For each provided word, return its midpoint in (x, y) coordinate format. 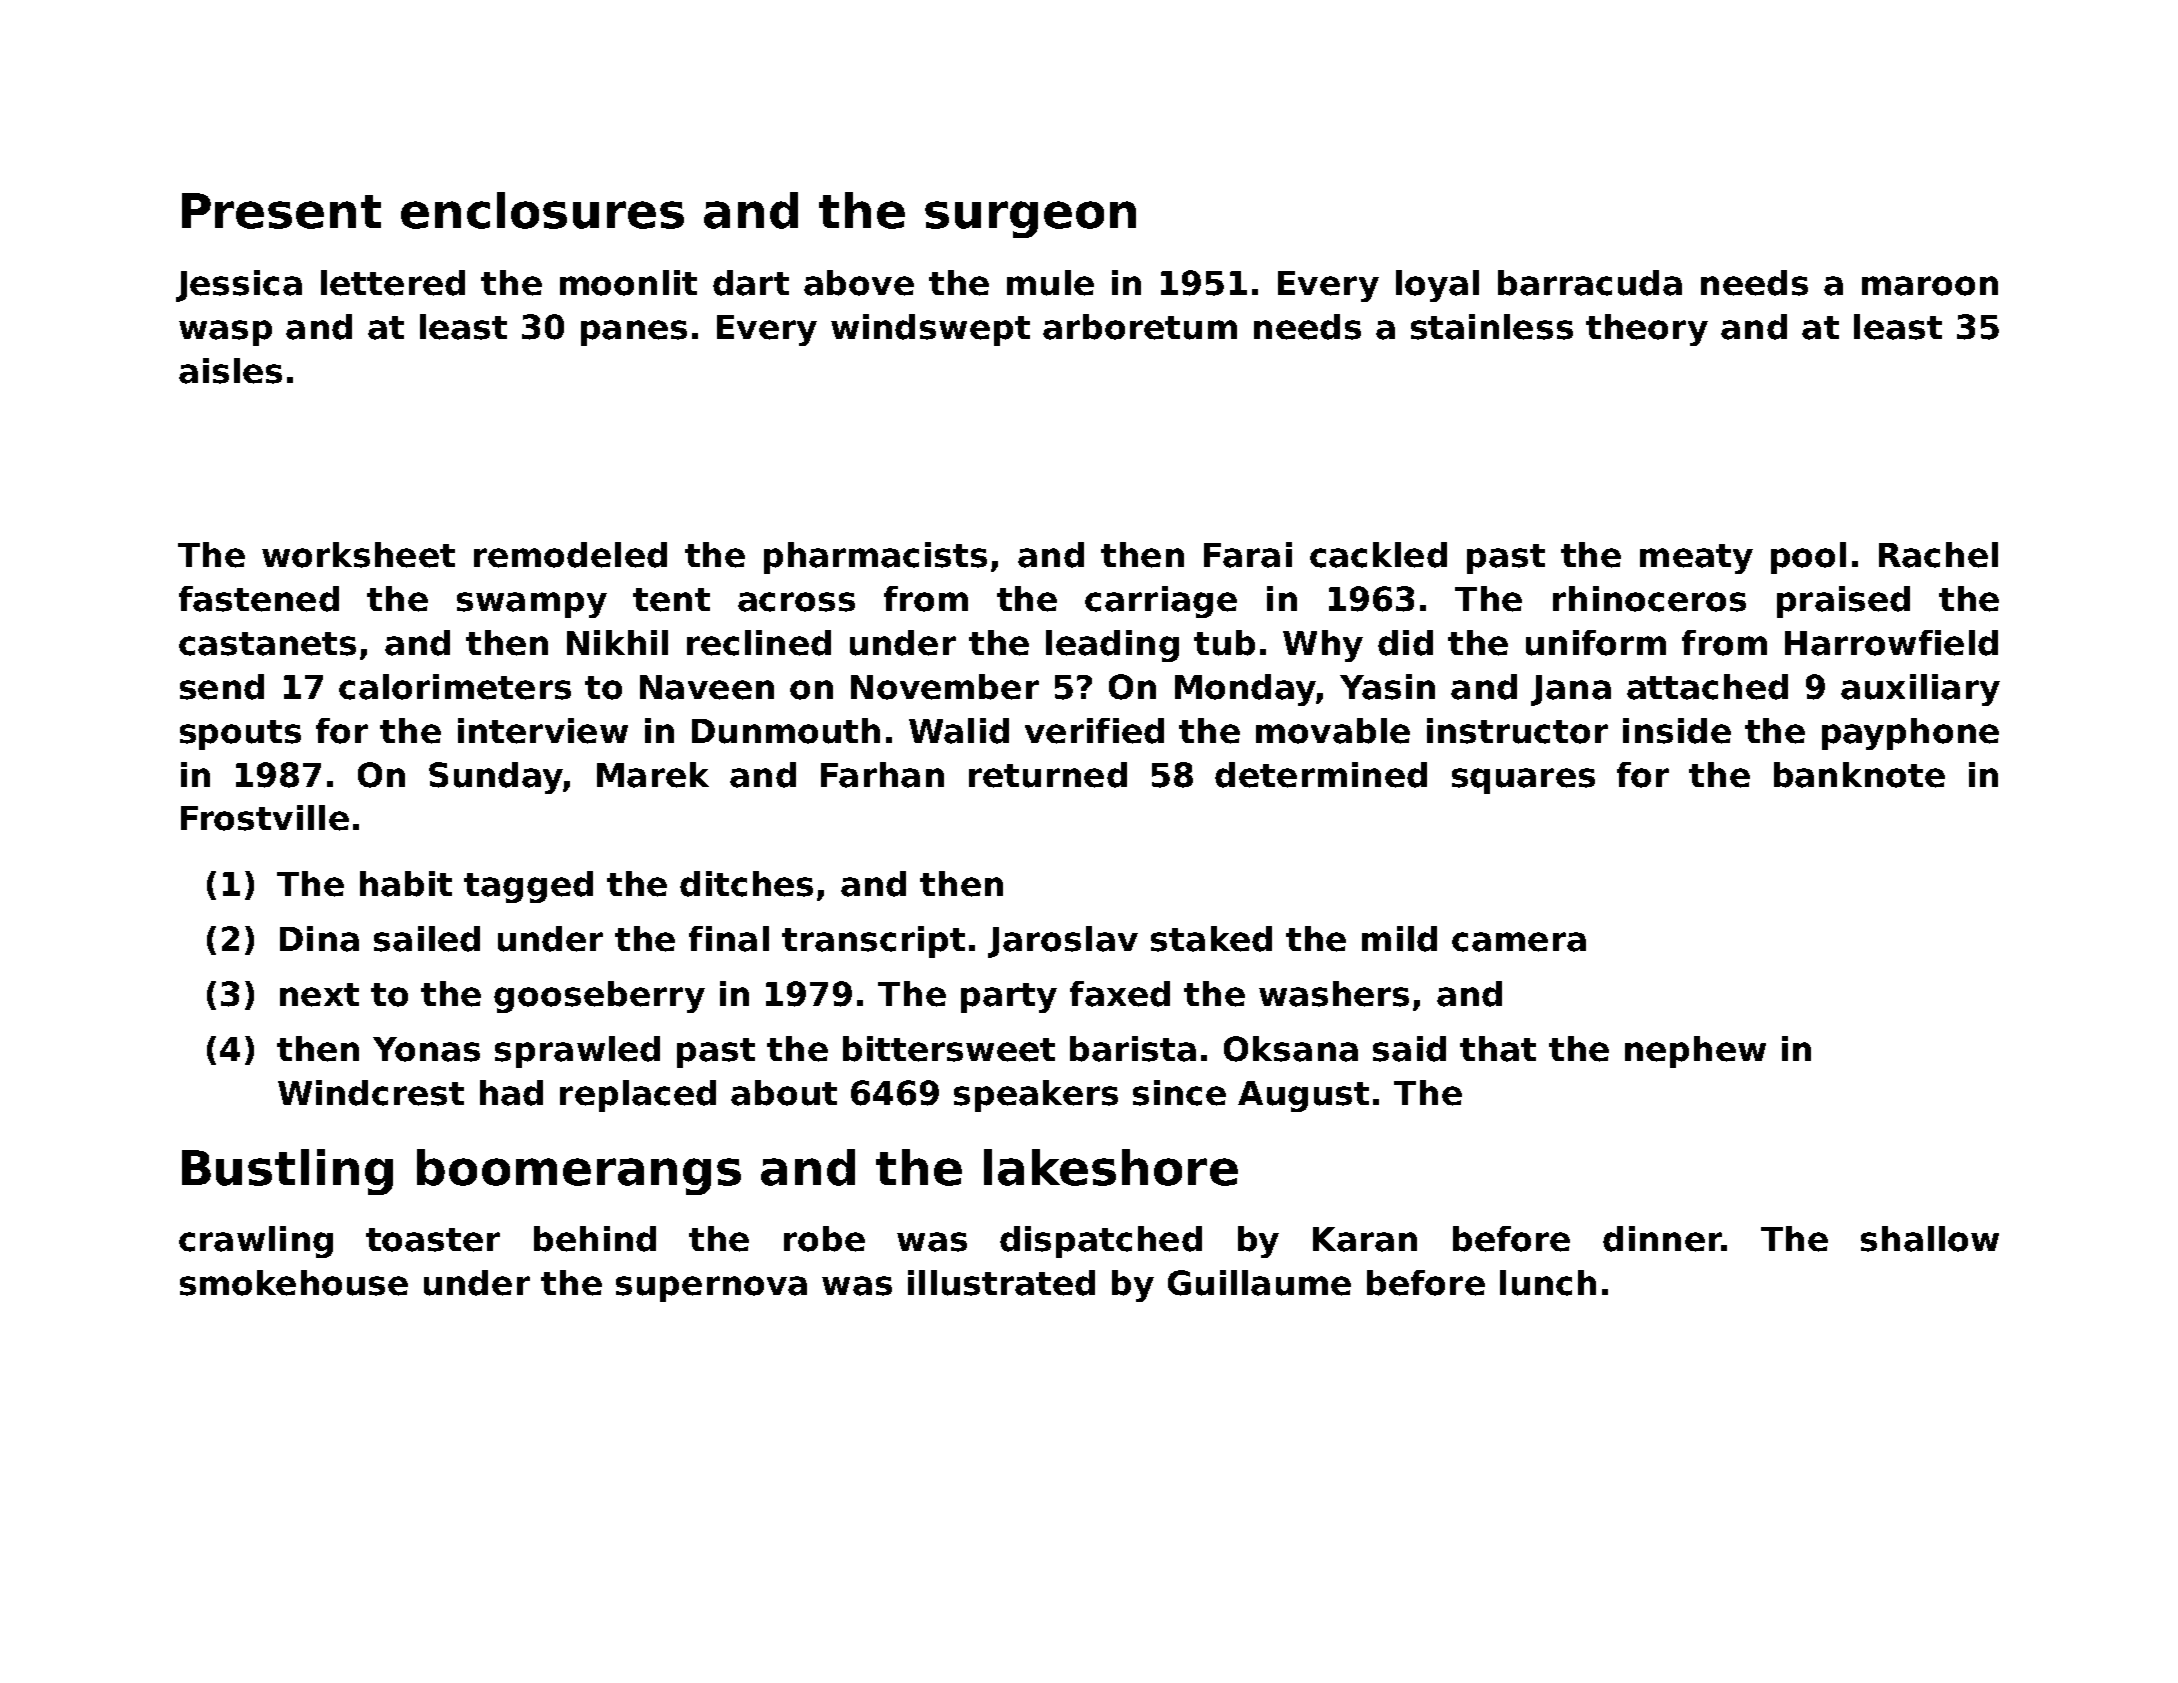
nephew (1695, 1052)
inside (1677, 731)
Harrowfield (1891, 643)
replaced (638, 1096)
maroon (1930, 286)
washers (1334, 994)
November (945, 687)
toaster (433, 1240)
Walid (959, 731)
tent (671, 600)
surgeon (1030, 219)
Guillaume (1259, 1283)
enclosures (542, 210)
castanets (267, 644)
